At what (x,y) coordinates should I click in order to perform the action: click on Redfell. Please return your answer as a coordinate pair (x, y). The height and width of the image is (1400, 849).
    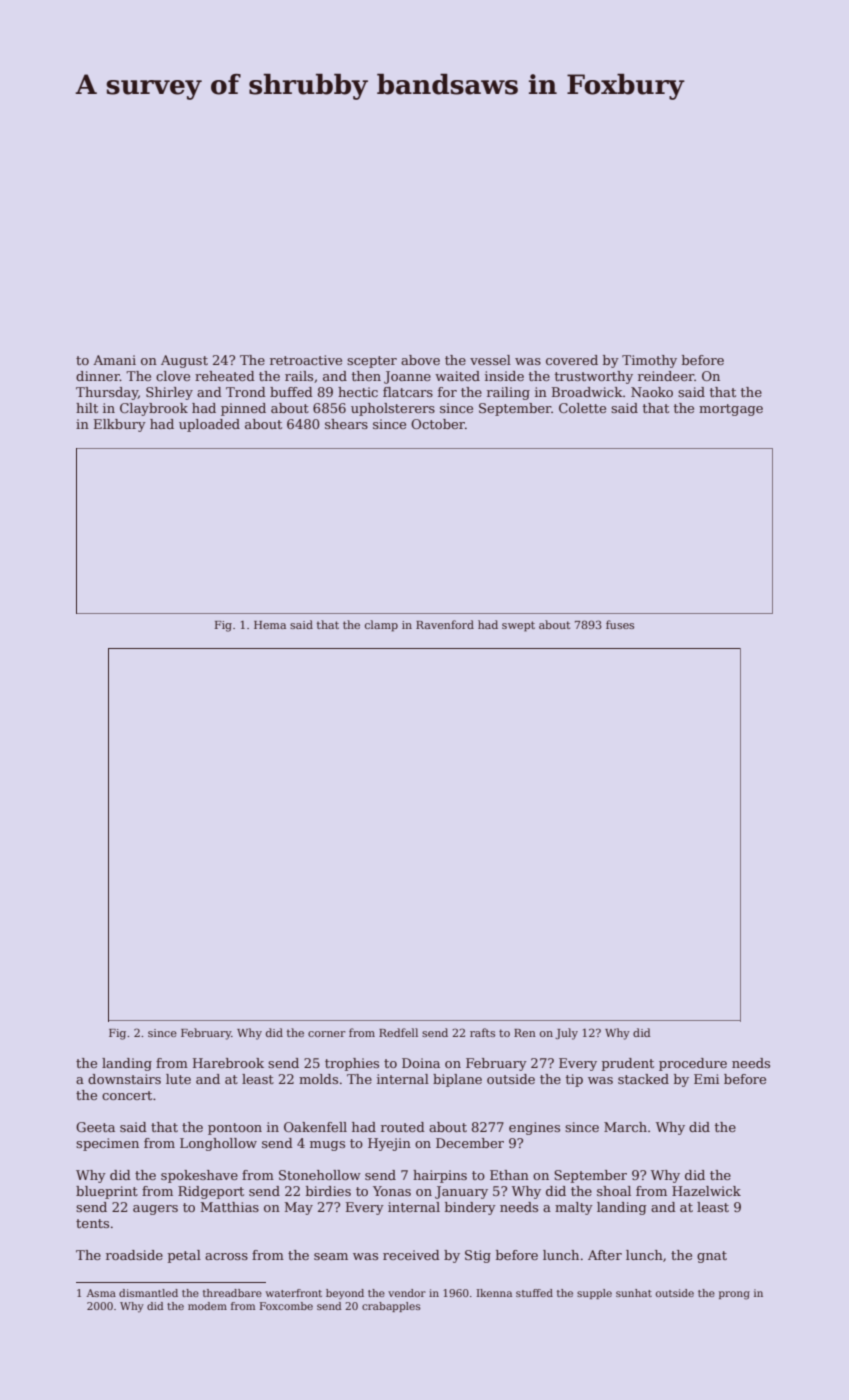
    Looking at the image, I should click on (398, 1032).
